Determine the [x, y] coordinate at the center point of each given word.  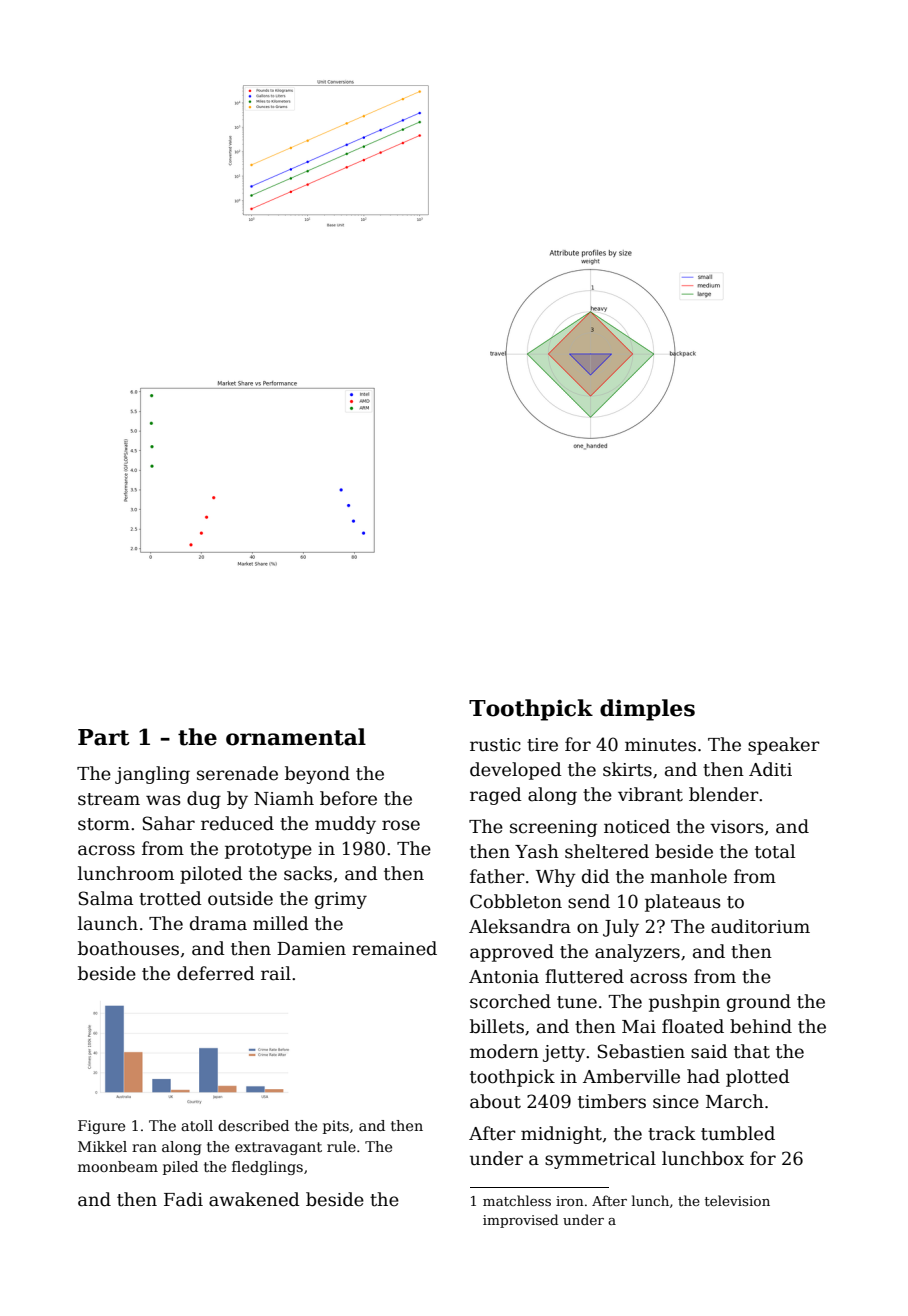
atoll [197, 1125]
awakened [254, 1199]
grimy [341, 900]
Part [104, 737]
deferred [216, 973]
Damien [311, 949]
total [775, 851]
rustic [495, 745]
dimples [647, 710]
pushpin [684, 1003]
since [676, 1102]
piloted [211, 875]
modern [504, 1051]
